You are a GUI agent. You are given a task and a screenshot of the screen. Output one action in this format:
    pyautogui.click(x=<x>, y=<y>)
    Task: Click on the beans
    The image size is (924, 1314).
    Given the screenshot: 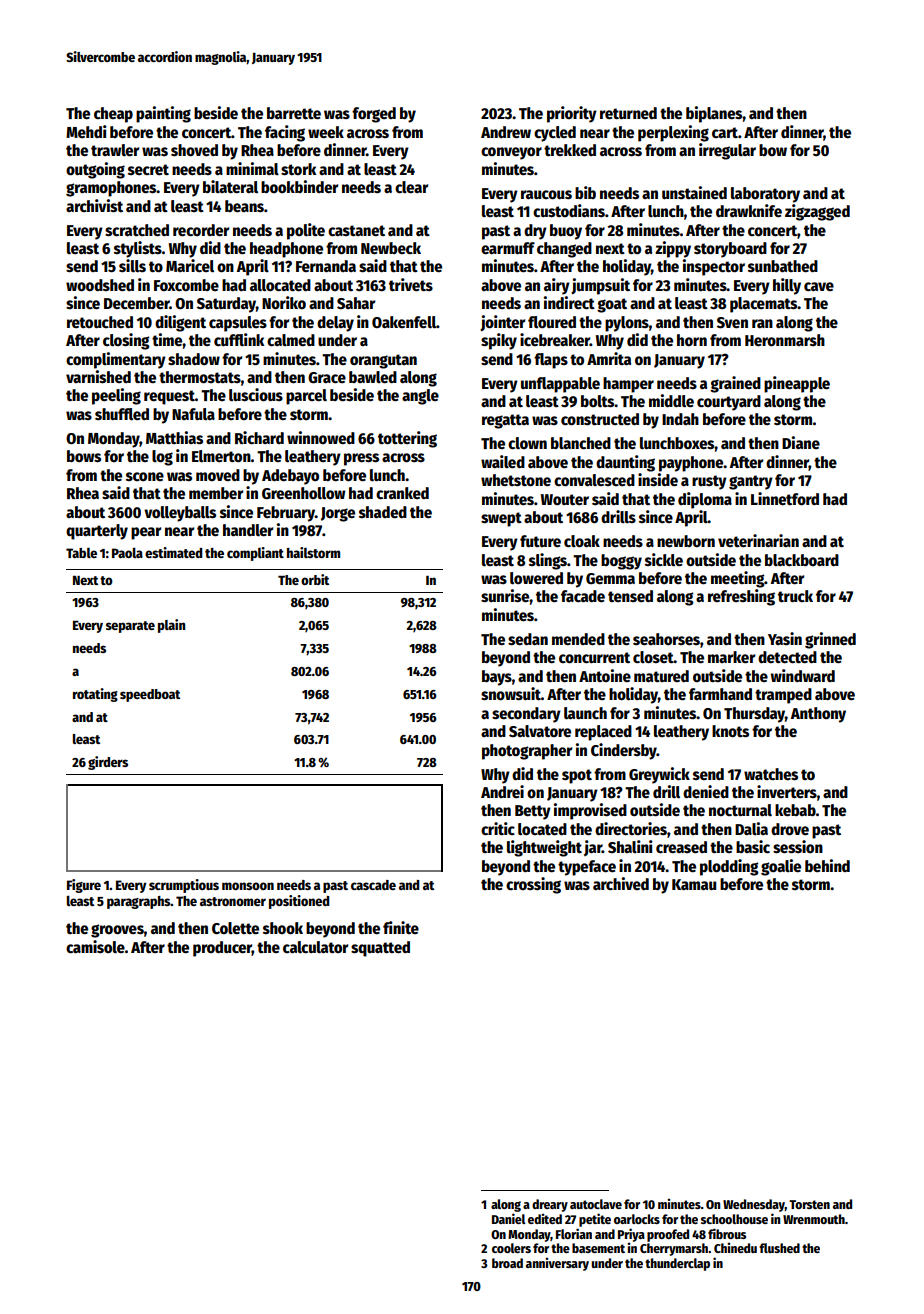 What is the action you would take?
    pyautogui.click(x=244, y=206)
